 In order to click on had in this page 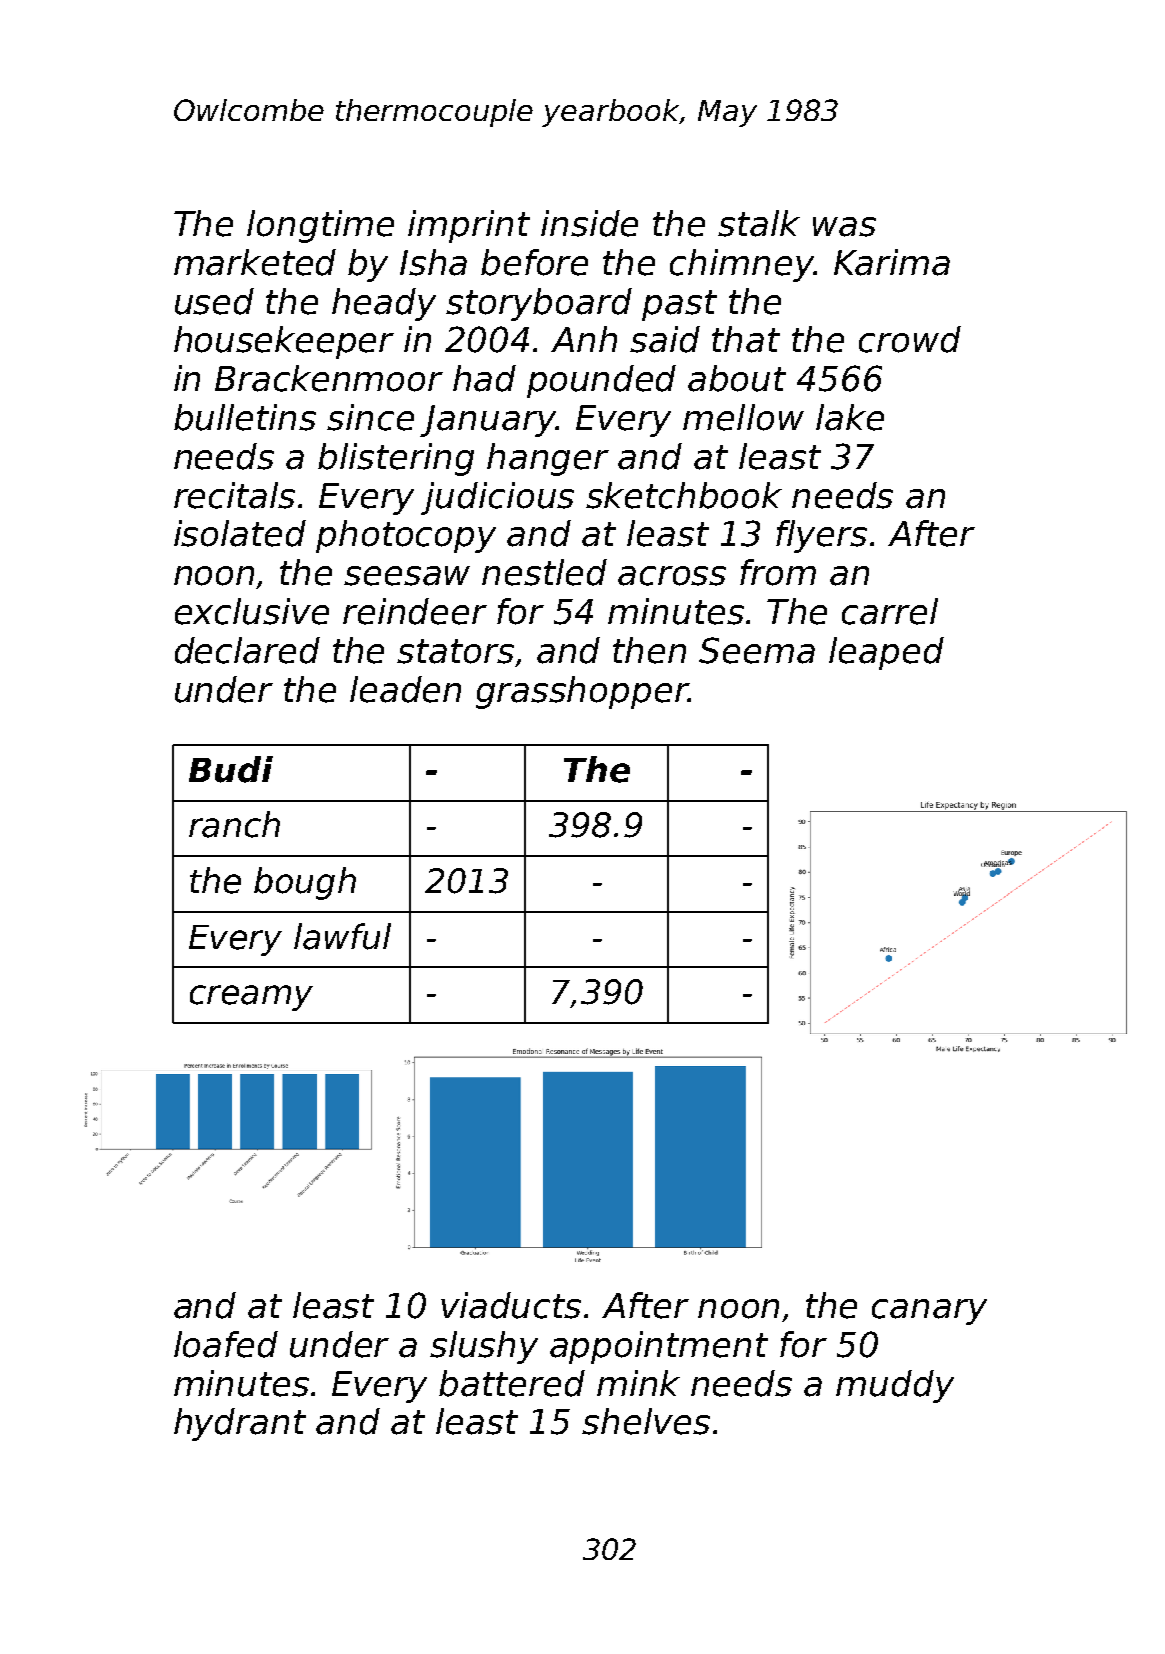, I will do `click(484, 378)`.
